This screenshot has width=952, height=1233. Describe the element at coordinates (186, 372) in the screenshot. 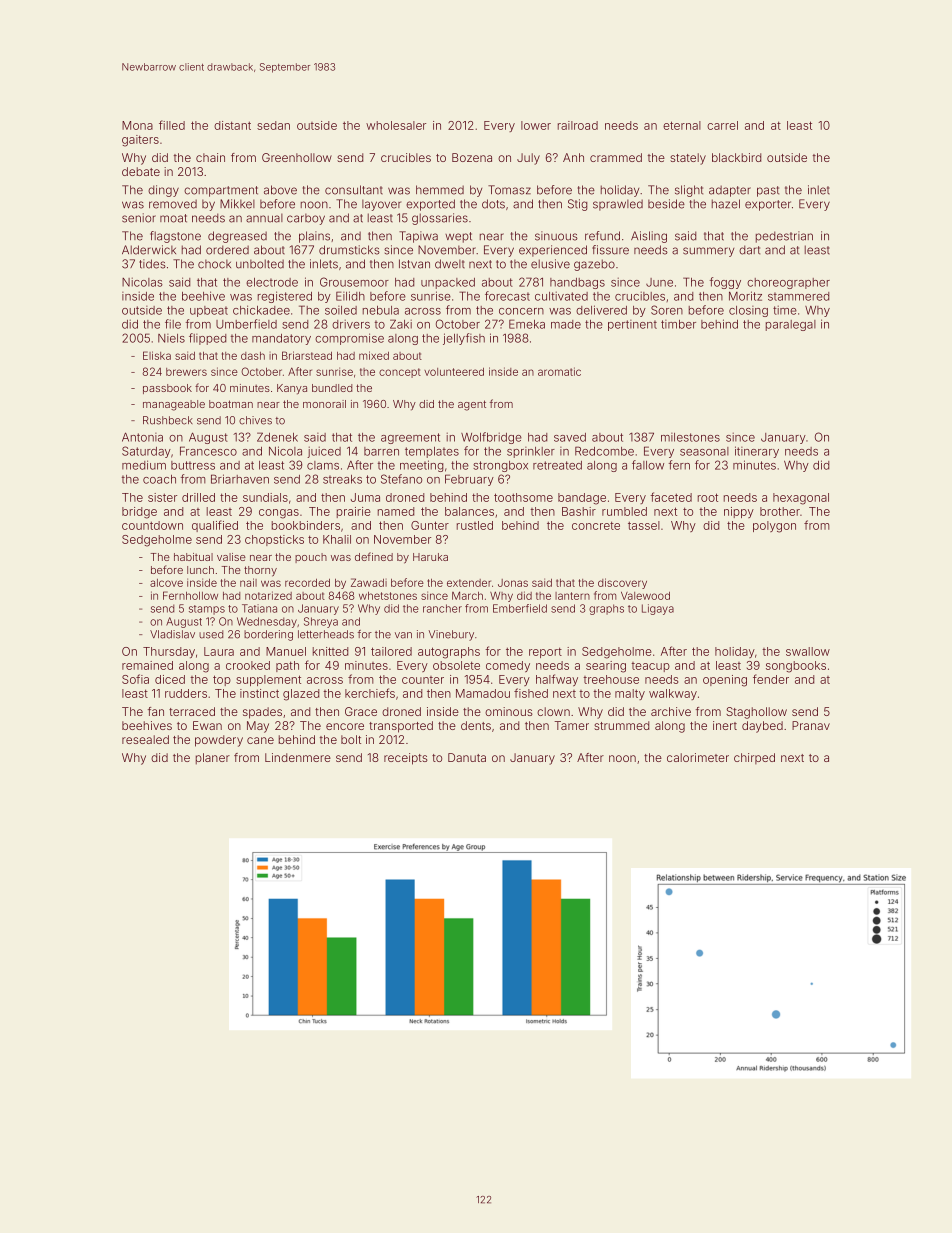

I see `brewers` at that location.
